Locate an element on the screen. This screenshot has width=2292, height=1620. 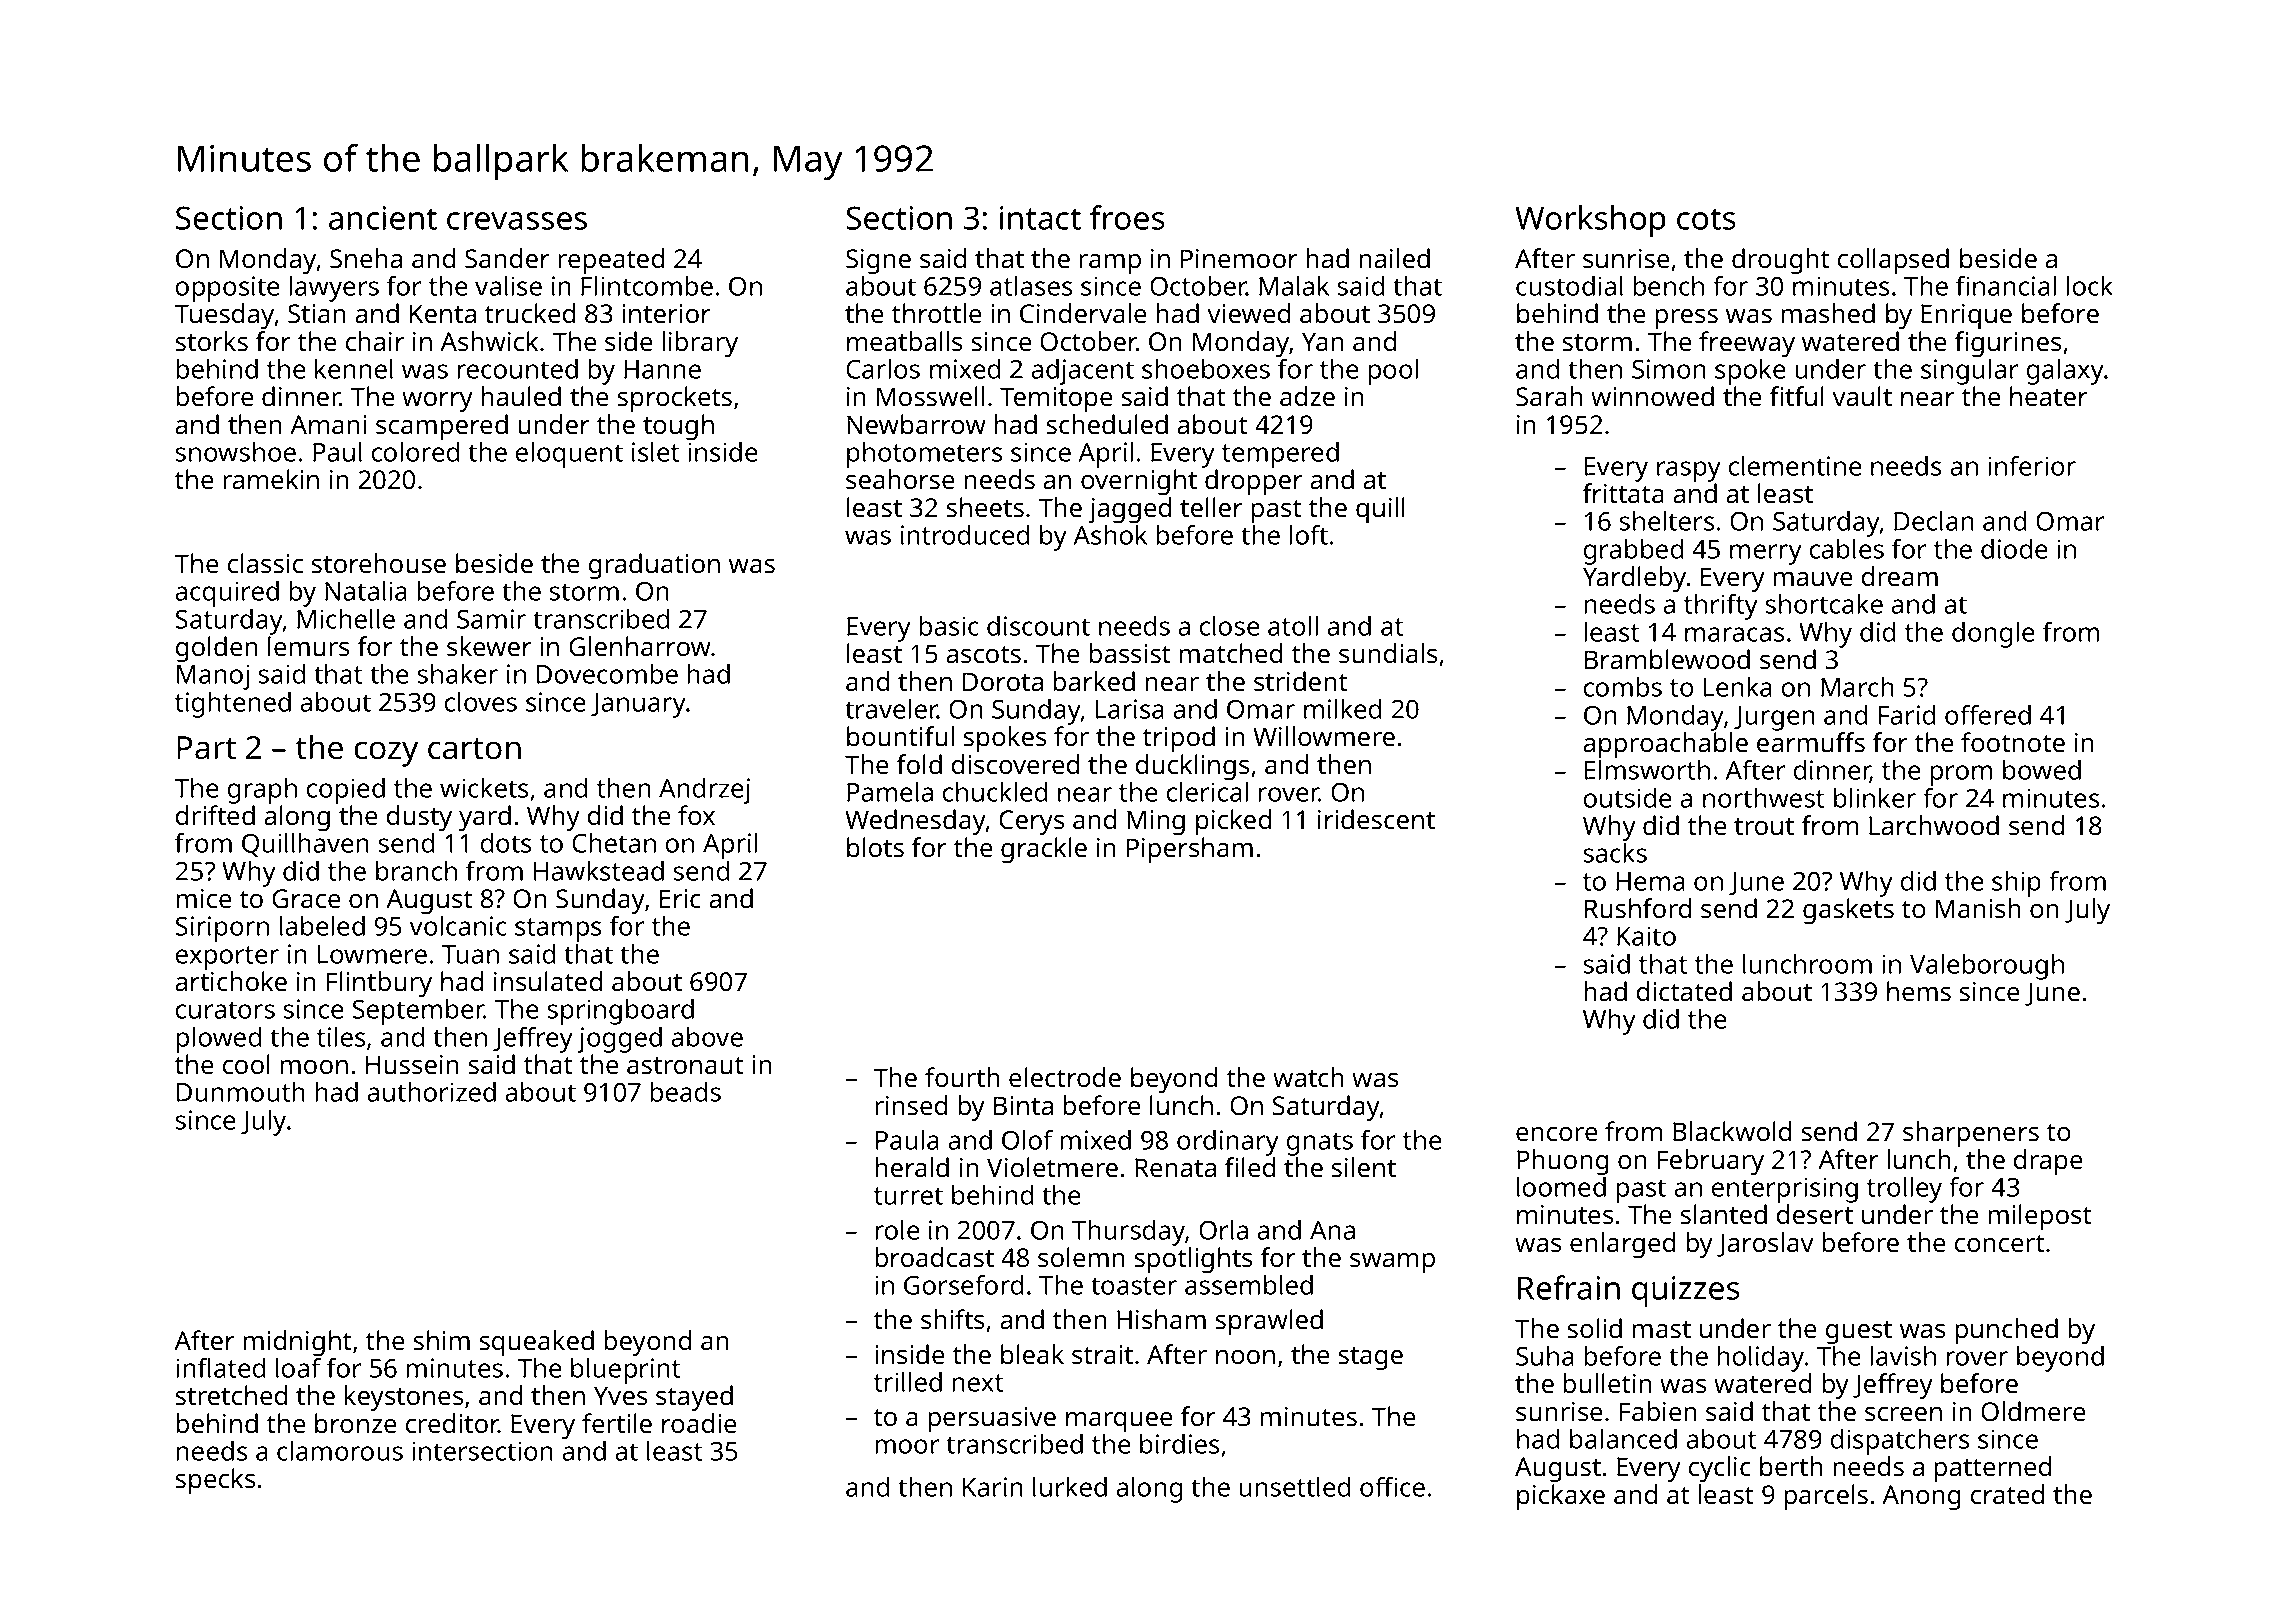
intact is located at coordinates (1040, 218).
